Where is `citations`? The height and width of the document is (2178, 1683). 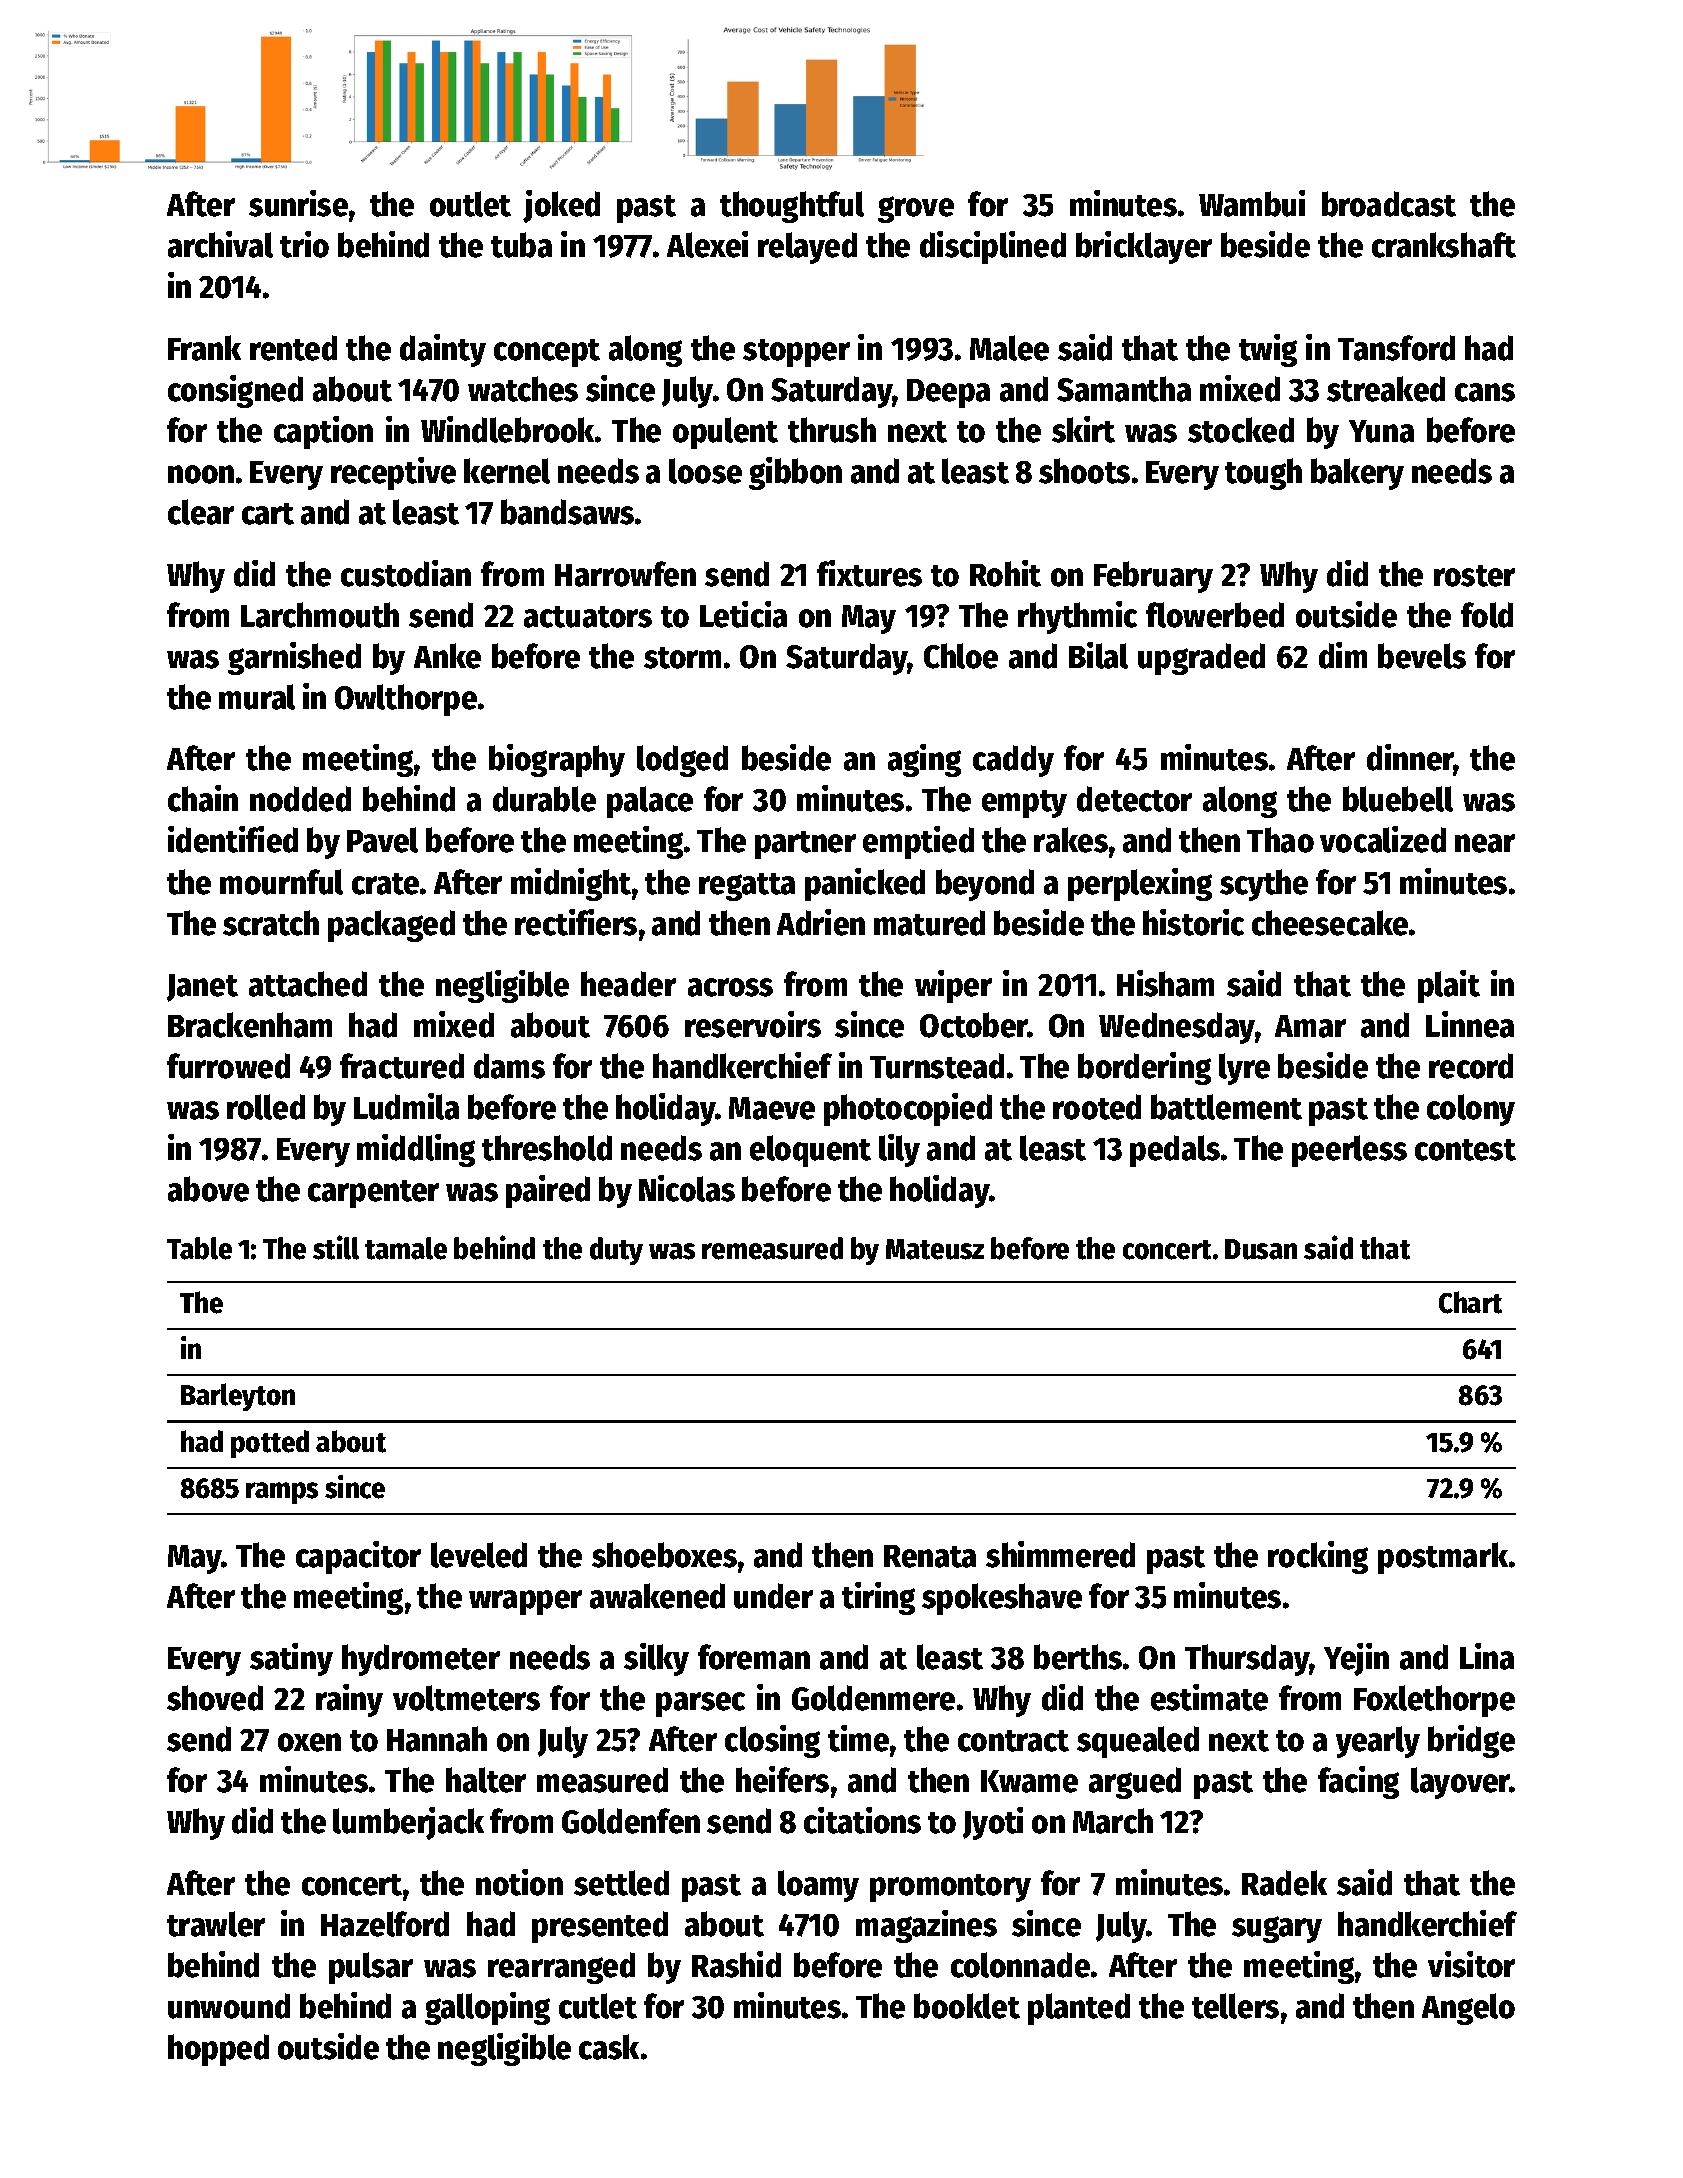
citations is located at coordinates (862, 1820).
